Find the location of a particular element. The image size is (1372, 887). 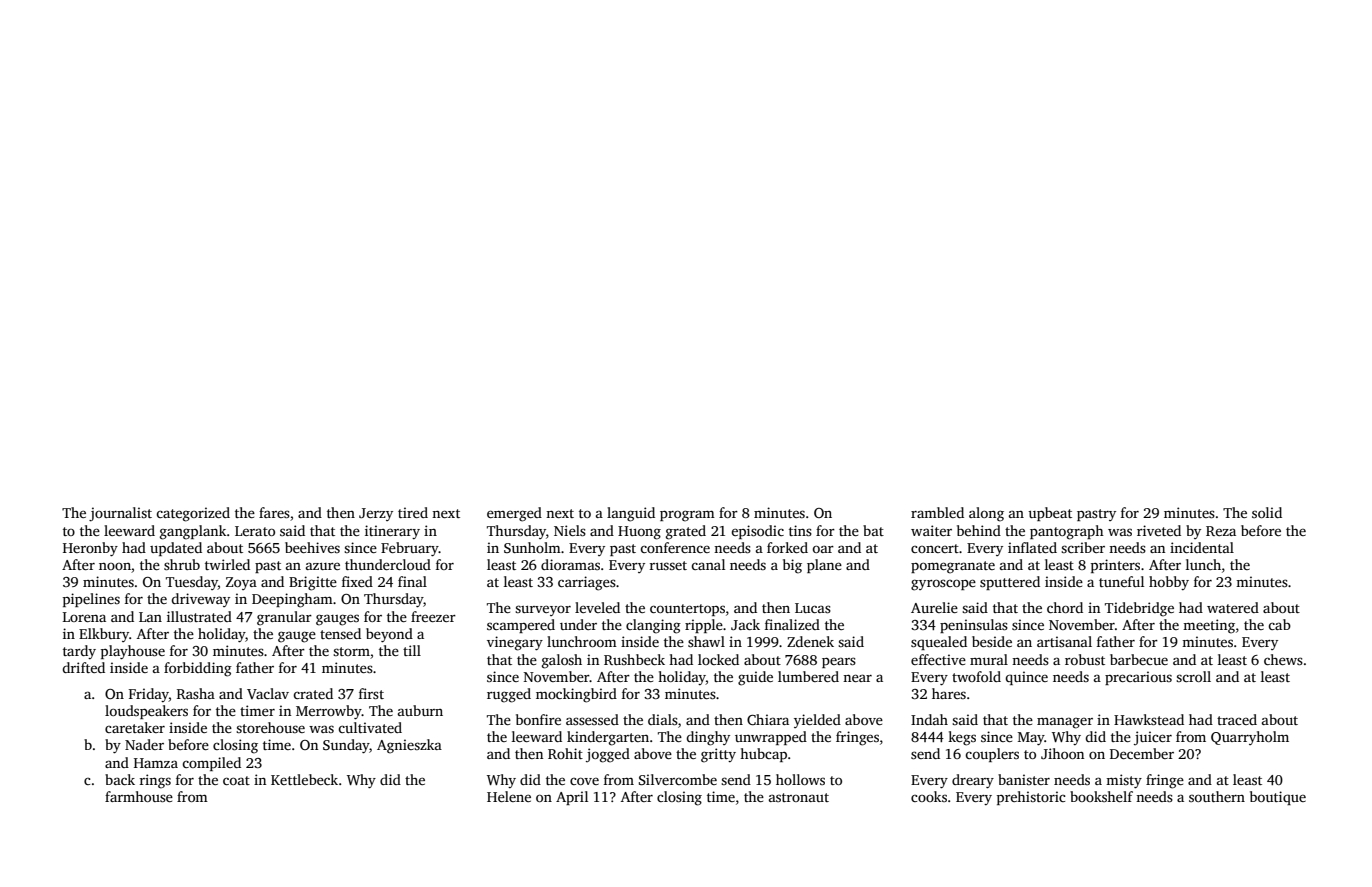

dioramas is located at coordinates (570, 564).
